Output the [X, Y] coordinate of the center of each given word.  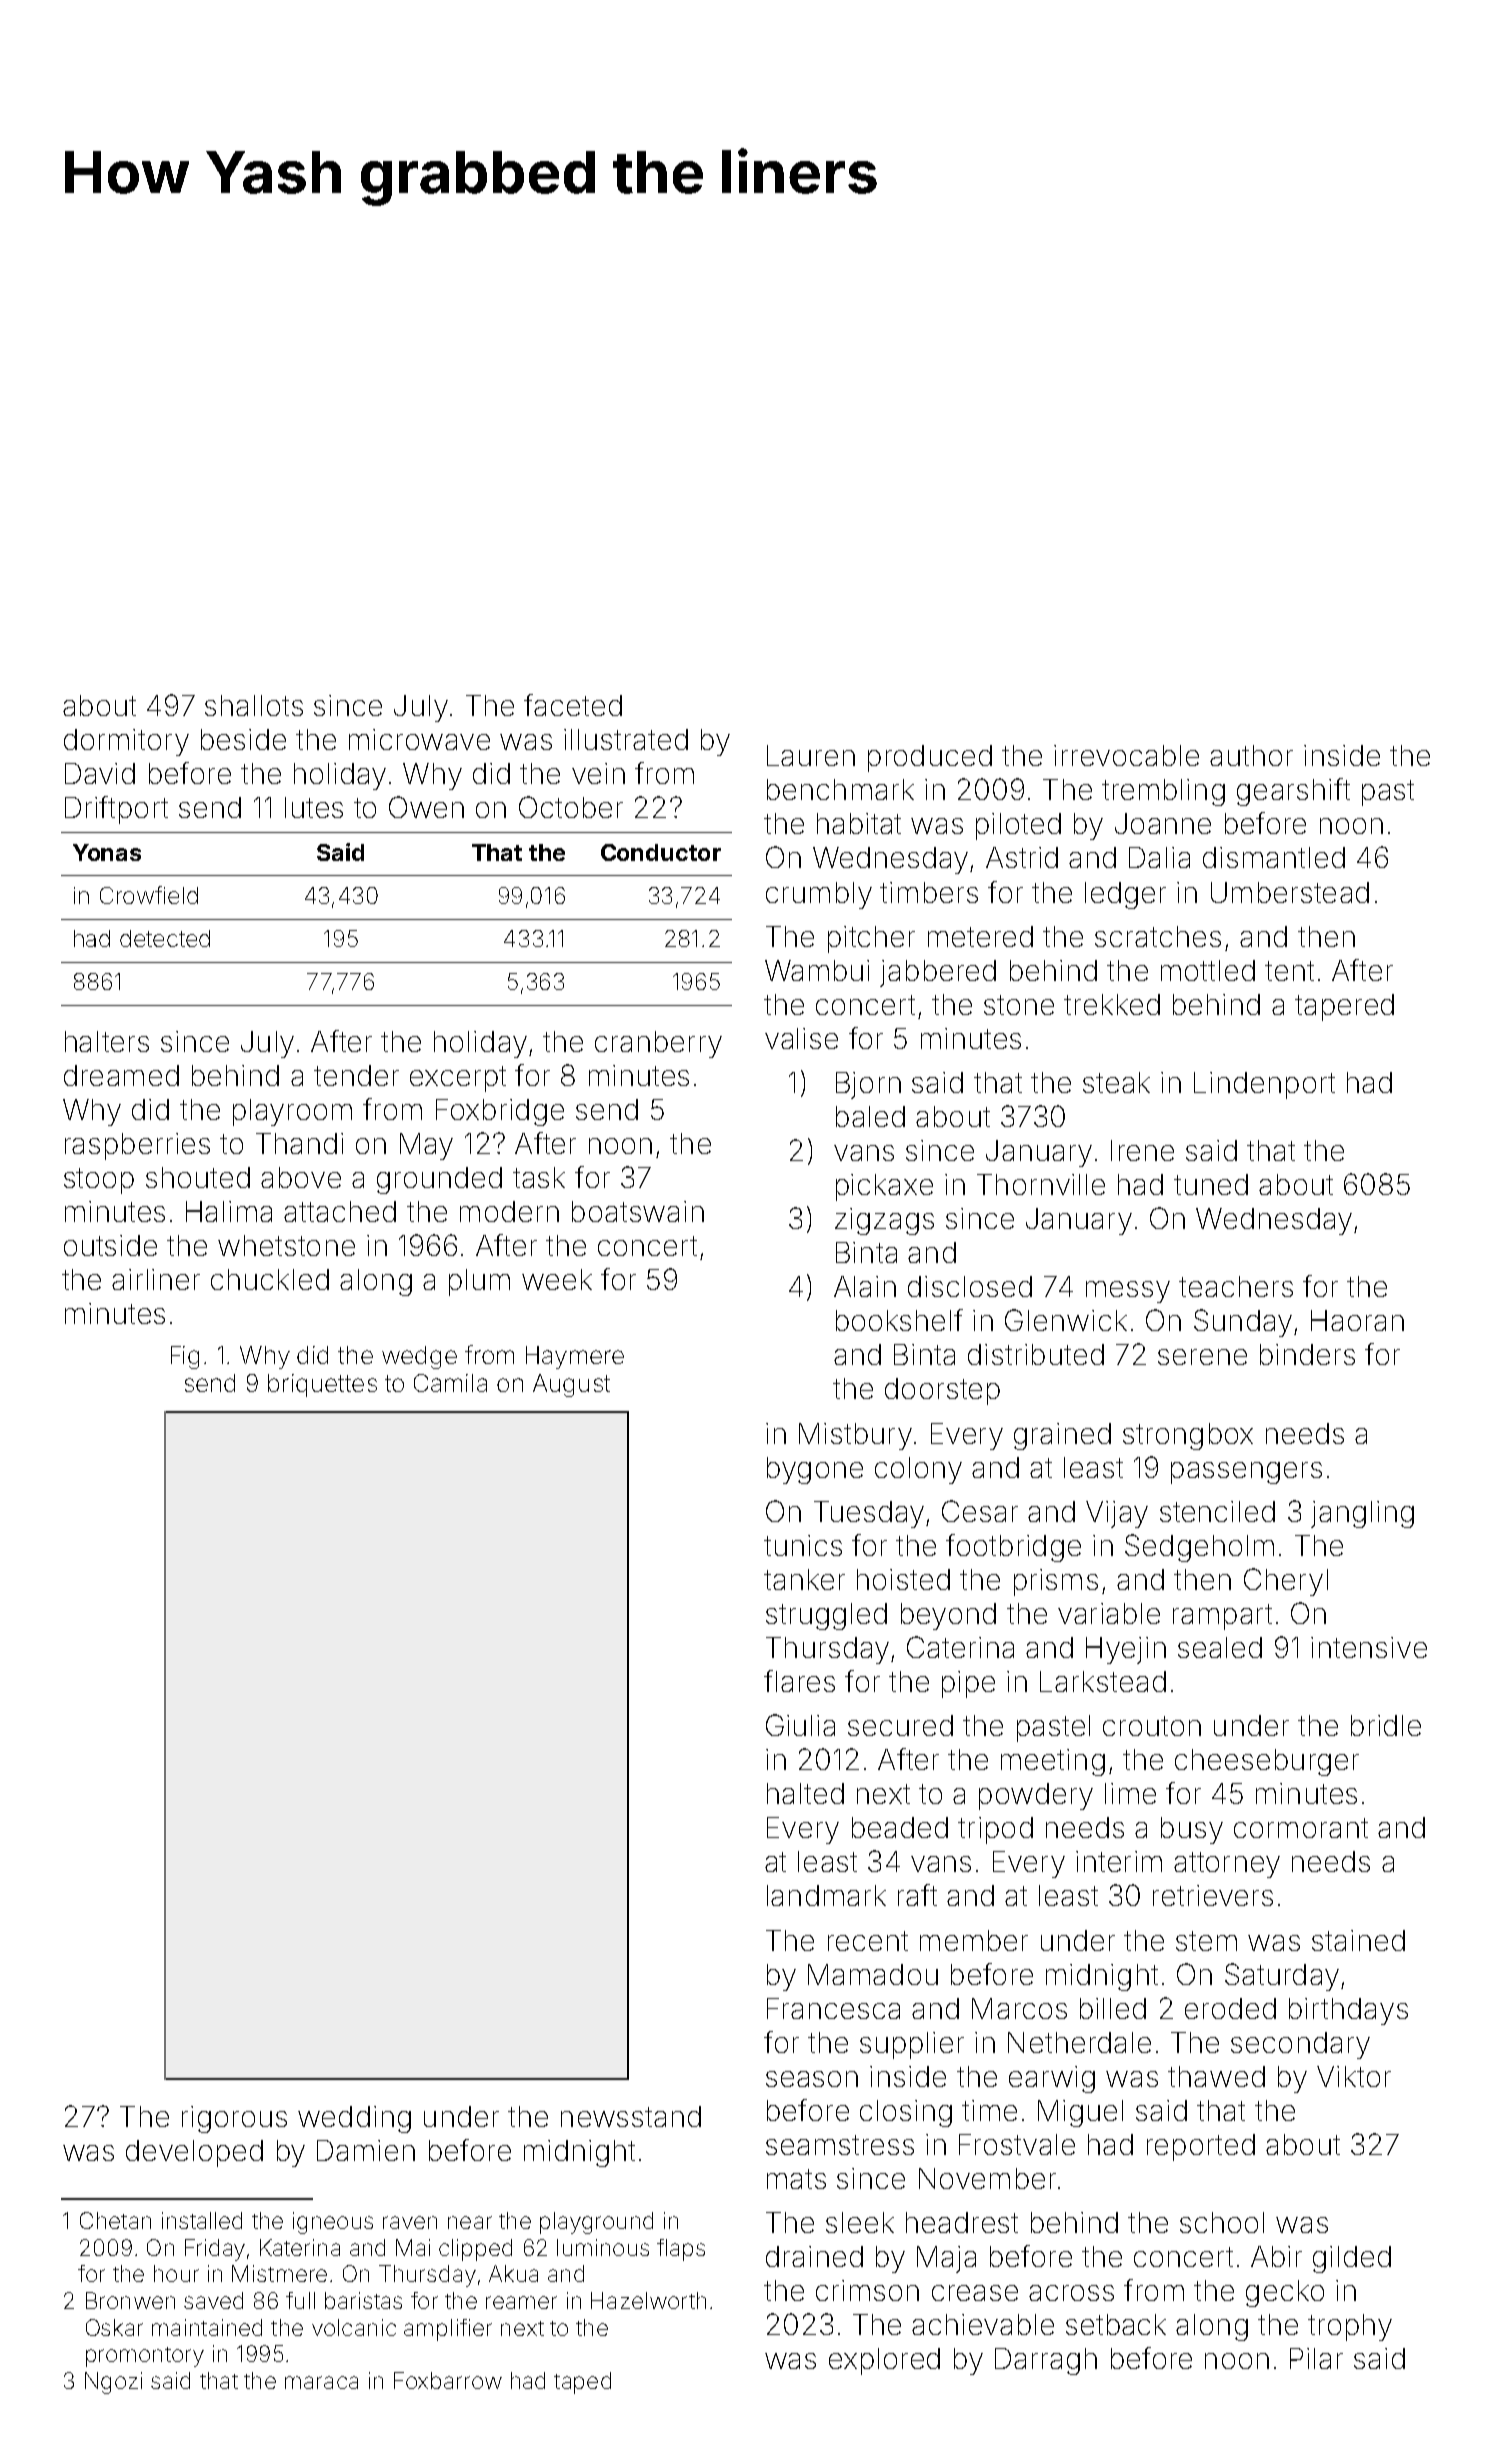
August [571, 1385]
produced [930, 758]
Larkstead [1103, 1681]
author [1251, 755]
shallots [254, 705]
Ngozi [113, 2383]
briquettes [322, 1385]
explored [884, 2361]
